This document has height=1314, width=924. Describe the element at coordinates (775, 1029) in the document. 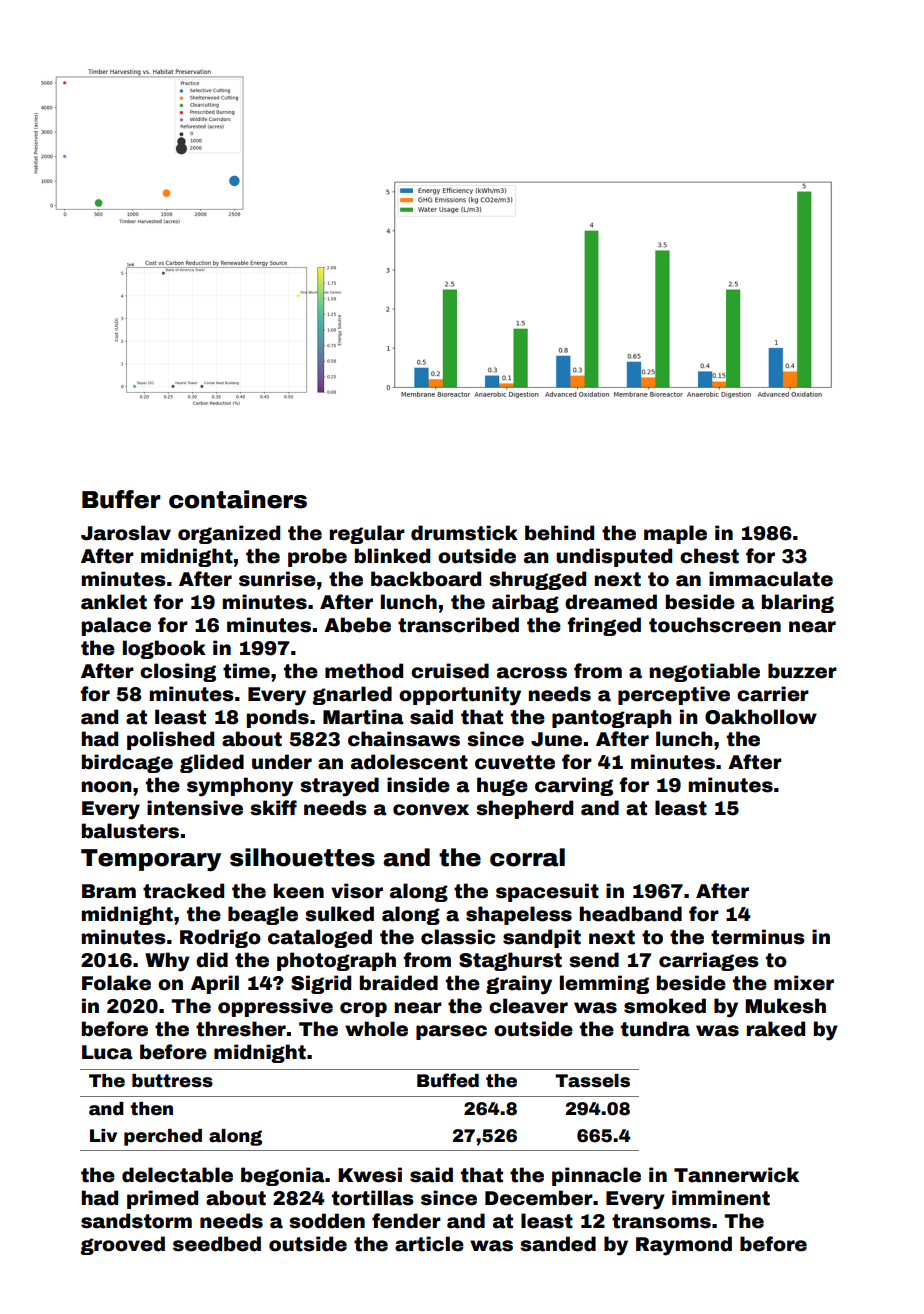

I see `raked` at that location.
